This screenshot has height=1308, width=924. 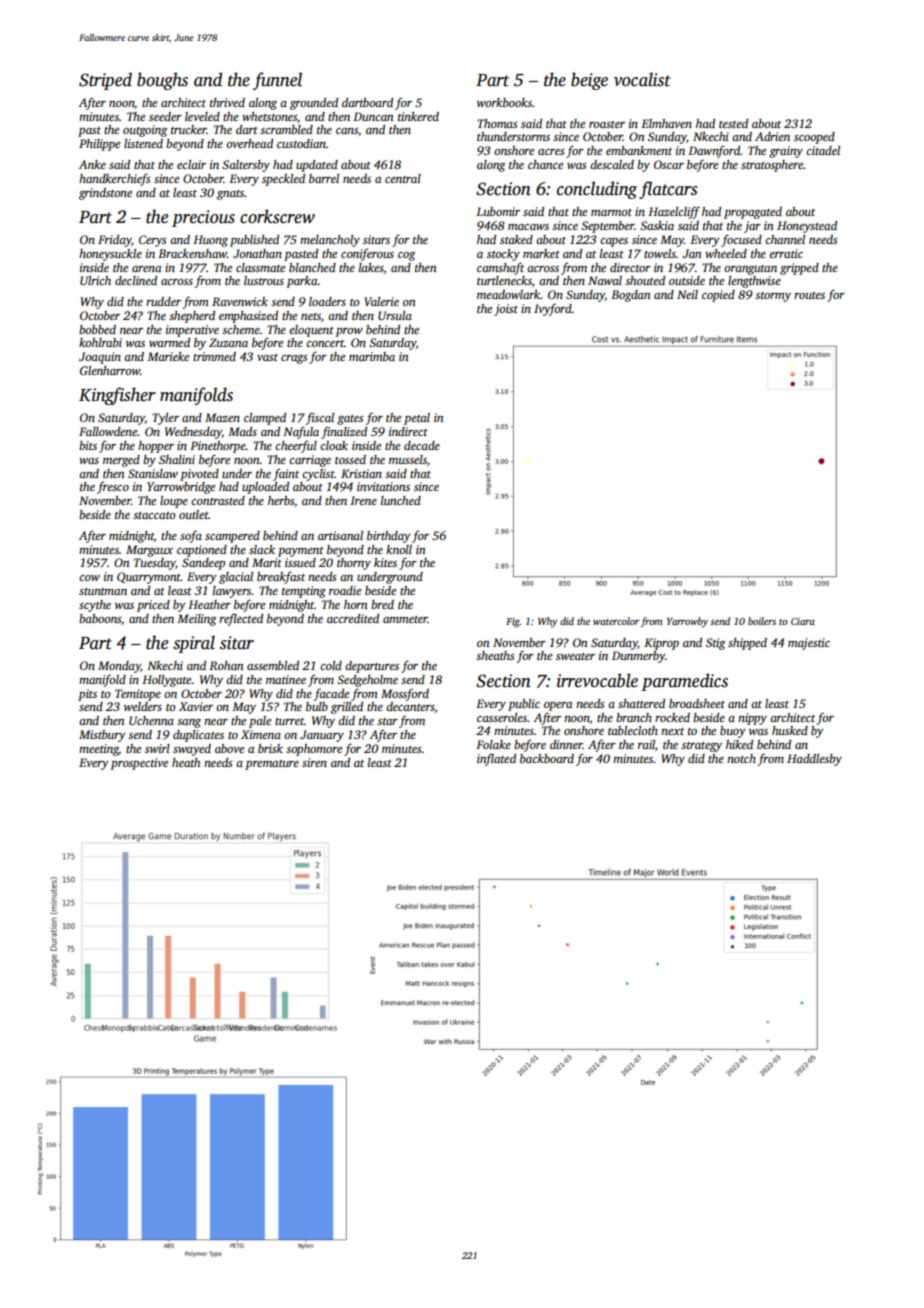 What do you see at coordinates (762, 621) in the screenshot?
I see `boilers` at bounding box center [762, 621].
